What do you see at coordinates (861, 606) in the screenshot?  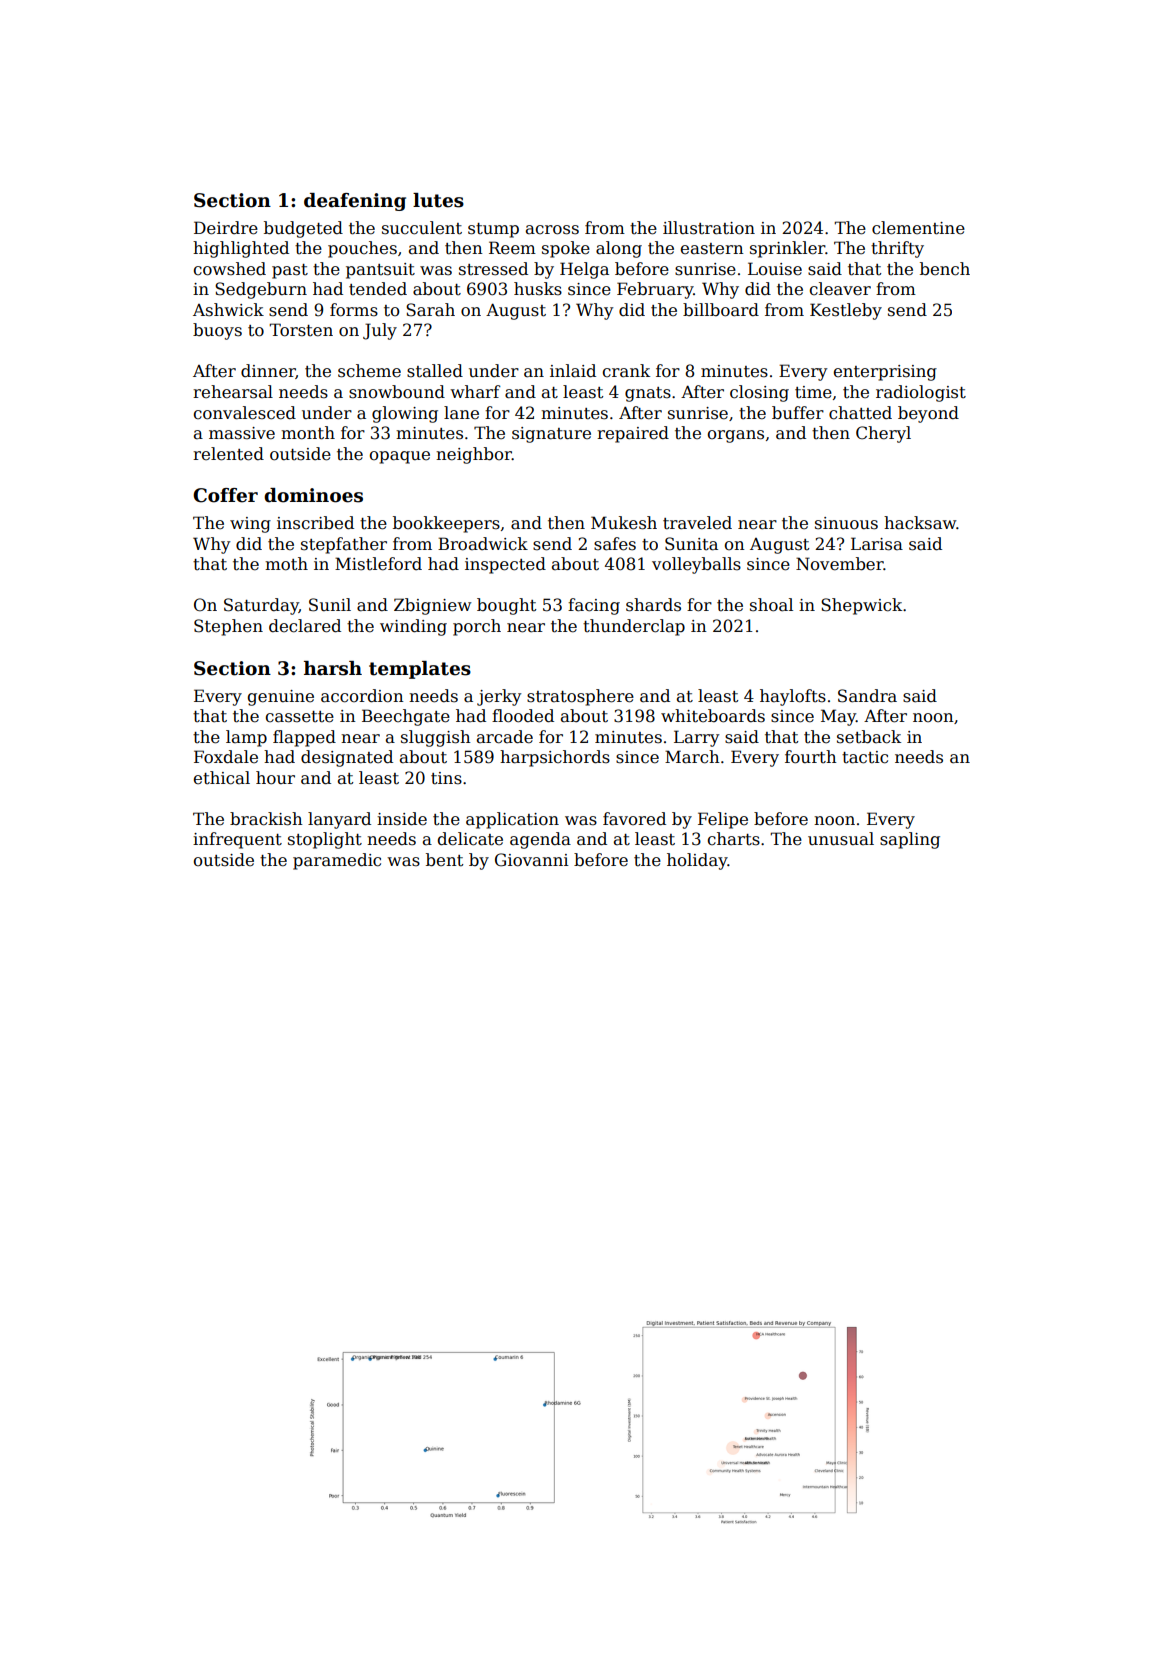 I see `Shepwick` at bounding box center [861, 606].
